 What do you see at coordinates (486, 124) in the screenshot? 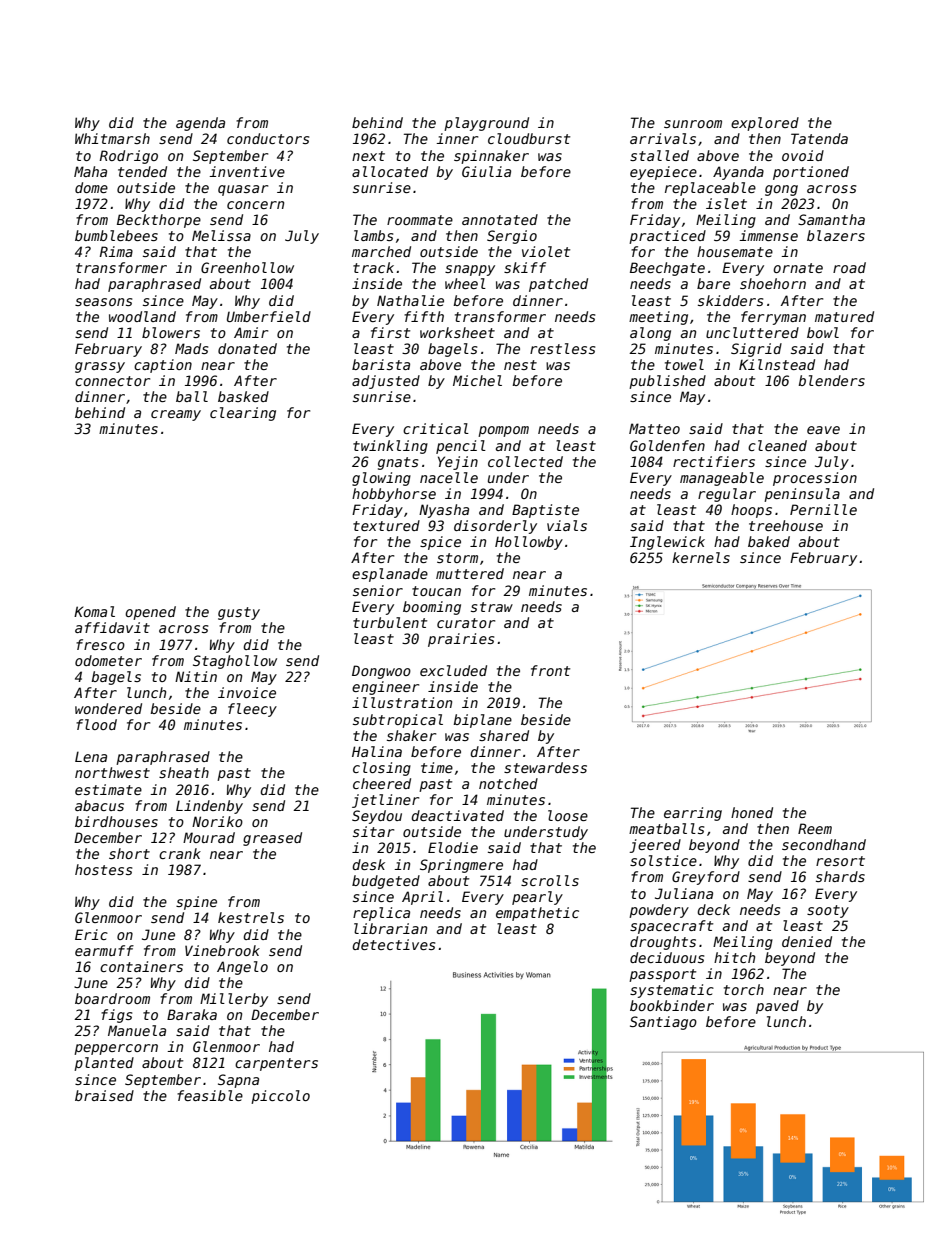
I see `playground` at bounding box center [486, 124].
